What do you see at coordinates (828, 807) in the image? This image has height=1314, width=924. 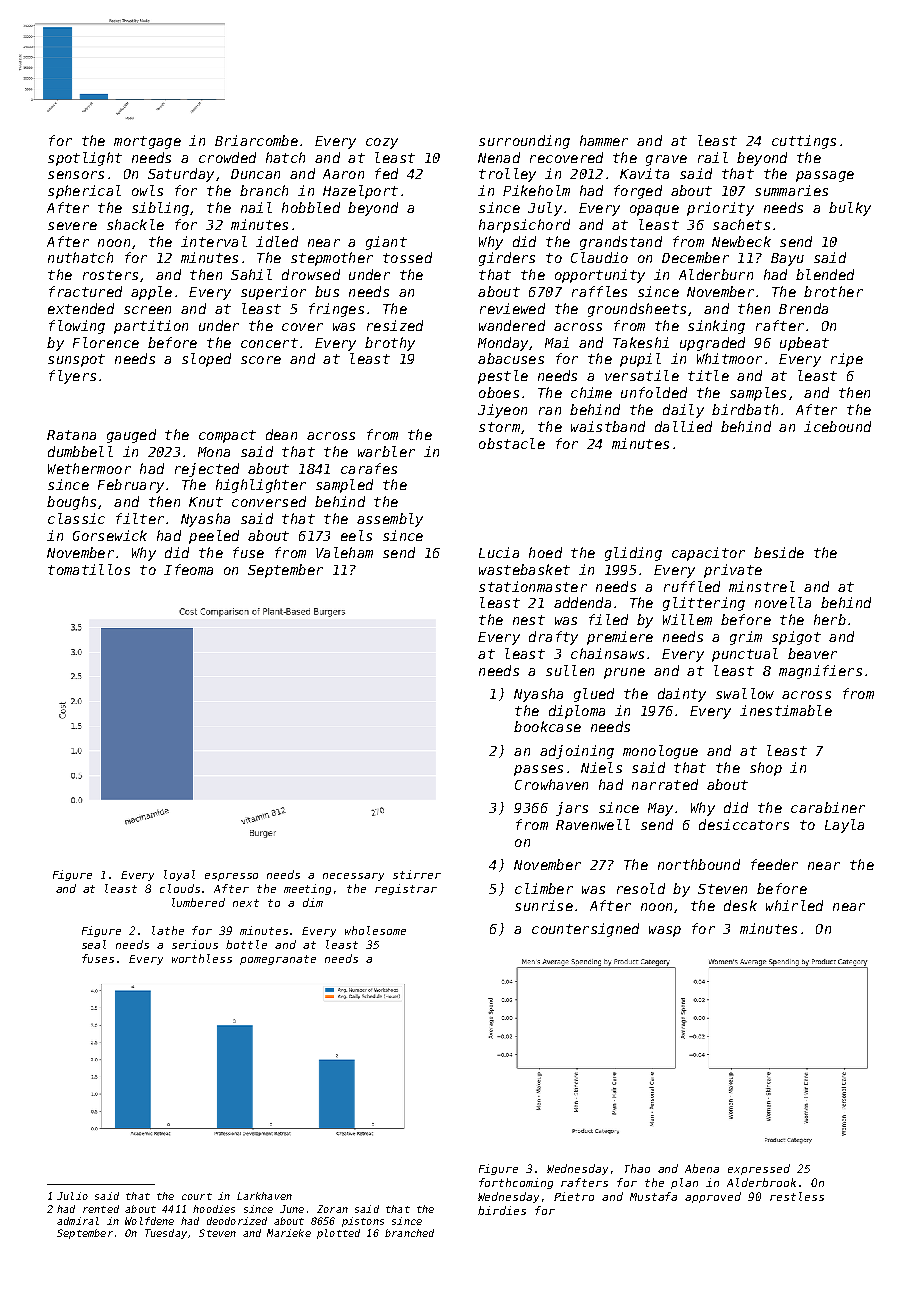 I see `carabiner` at bounding box center [828, 807].
